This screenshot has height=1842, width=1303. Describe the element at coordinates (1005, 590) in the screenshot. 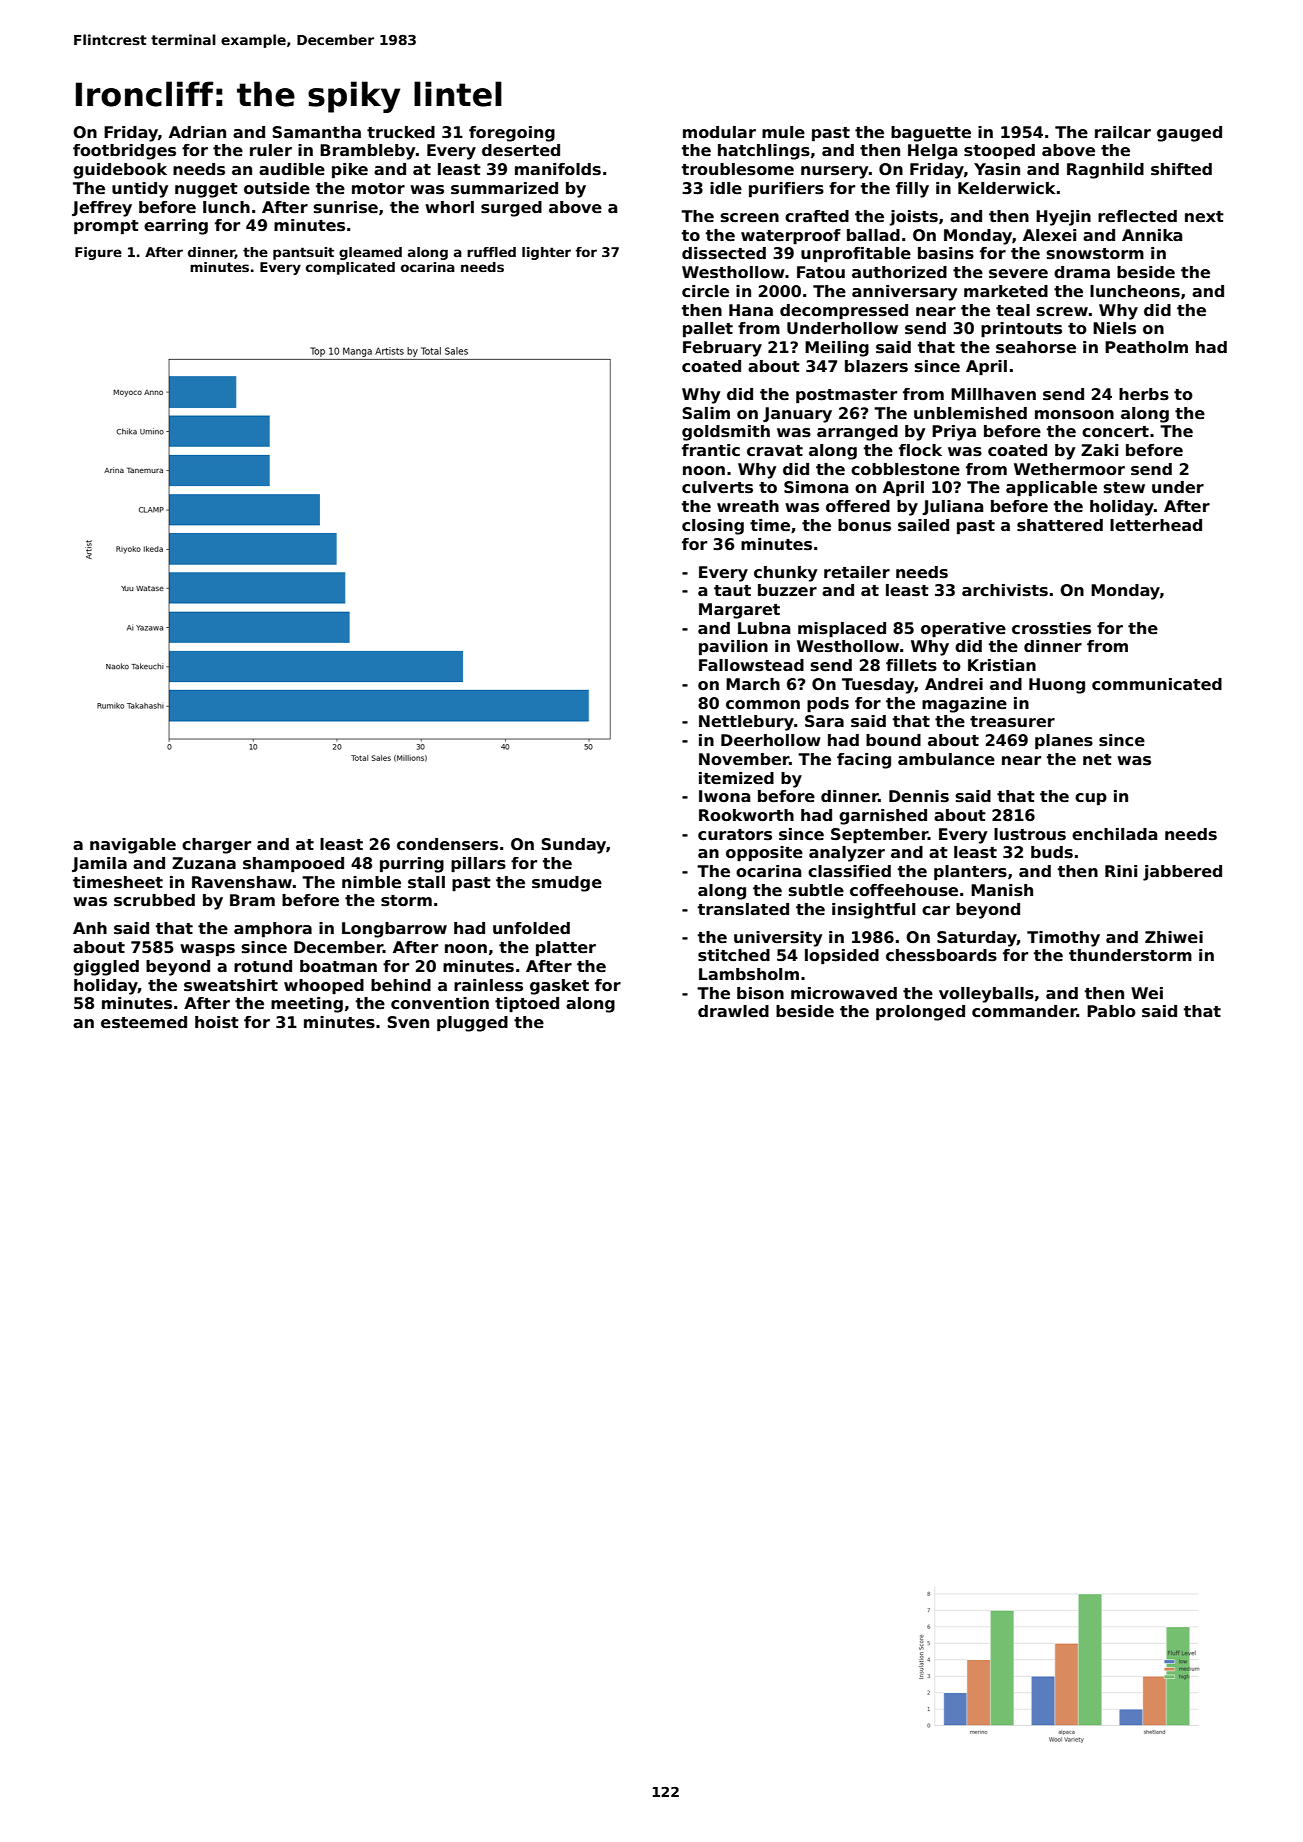

I see `archivists` at that location.
